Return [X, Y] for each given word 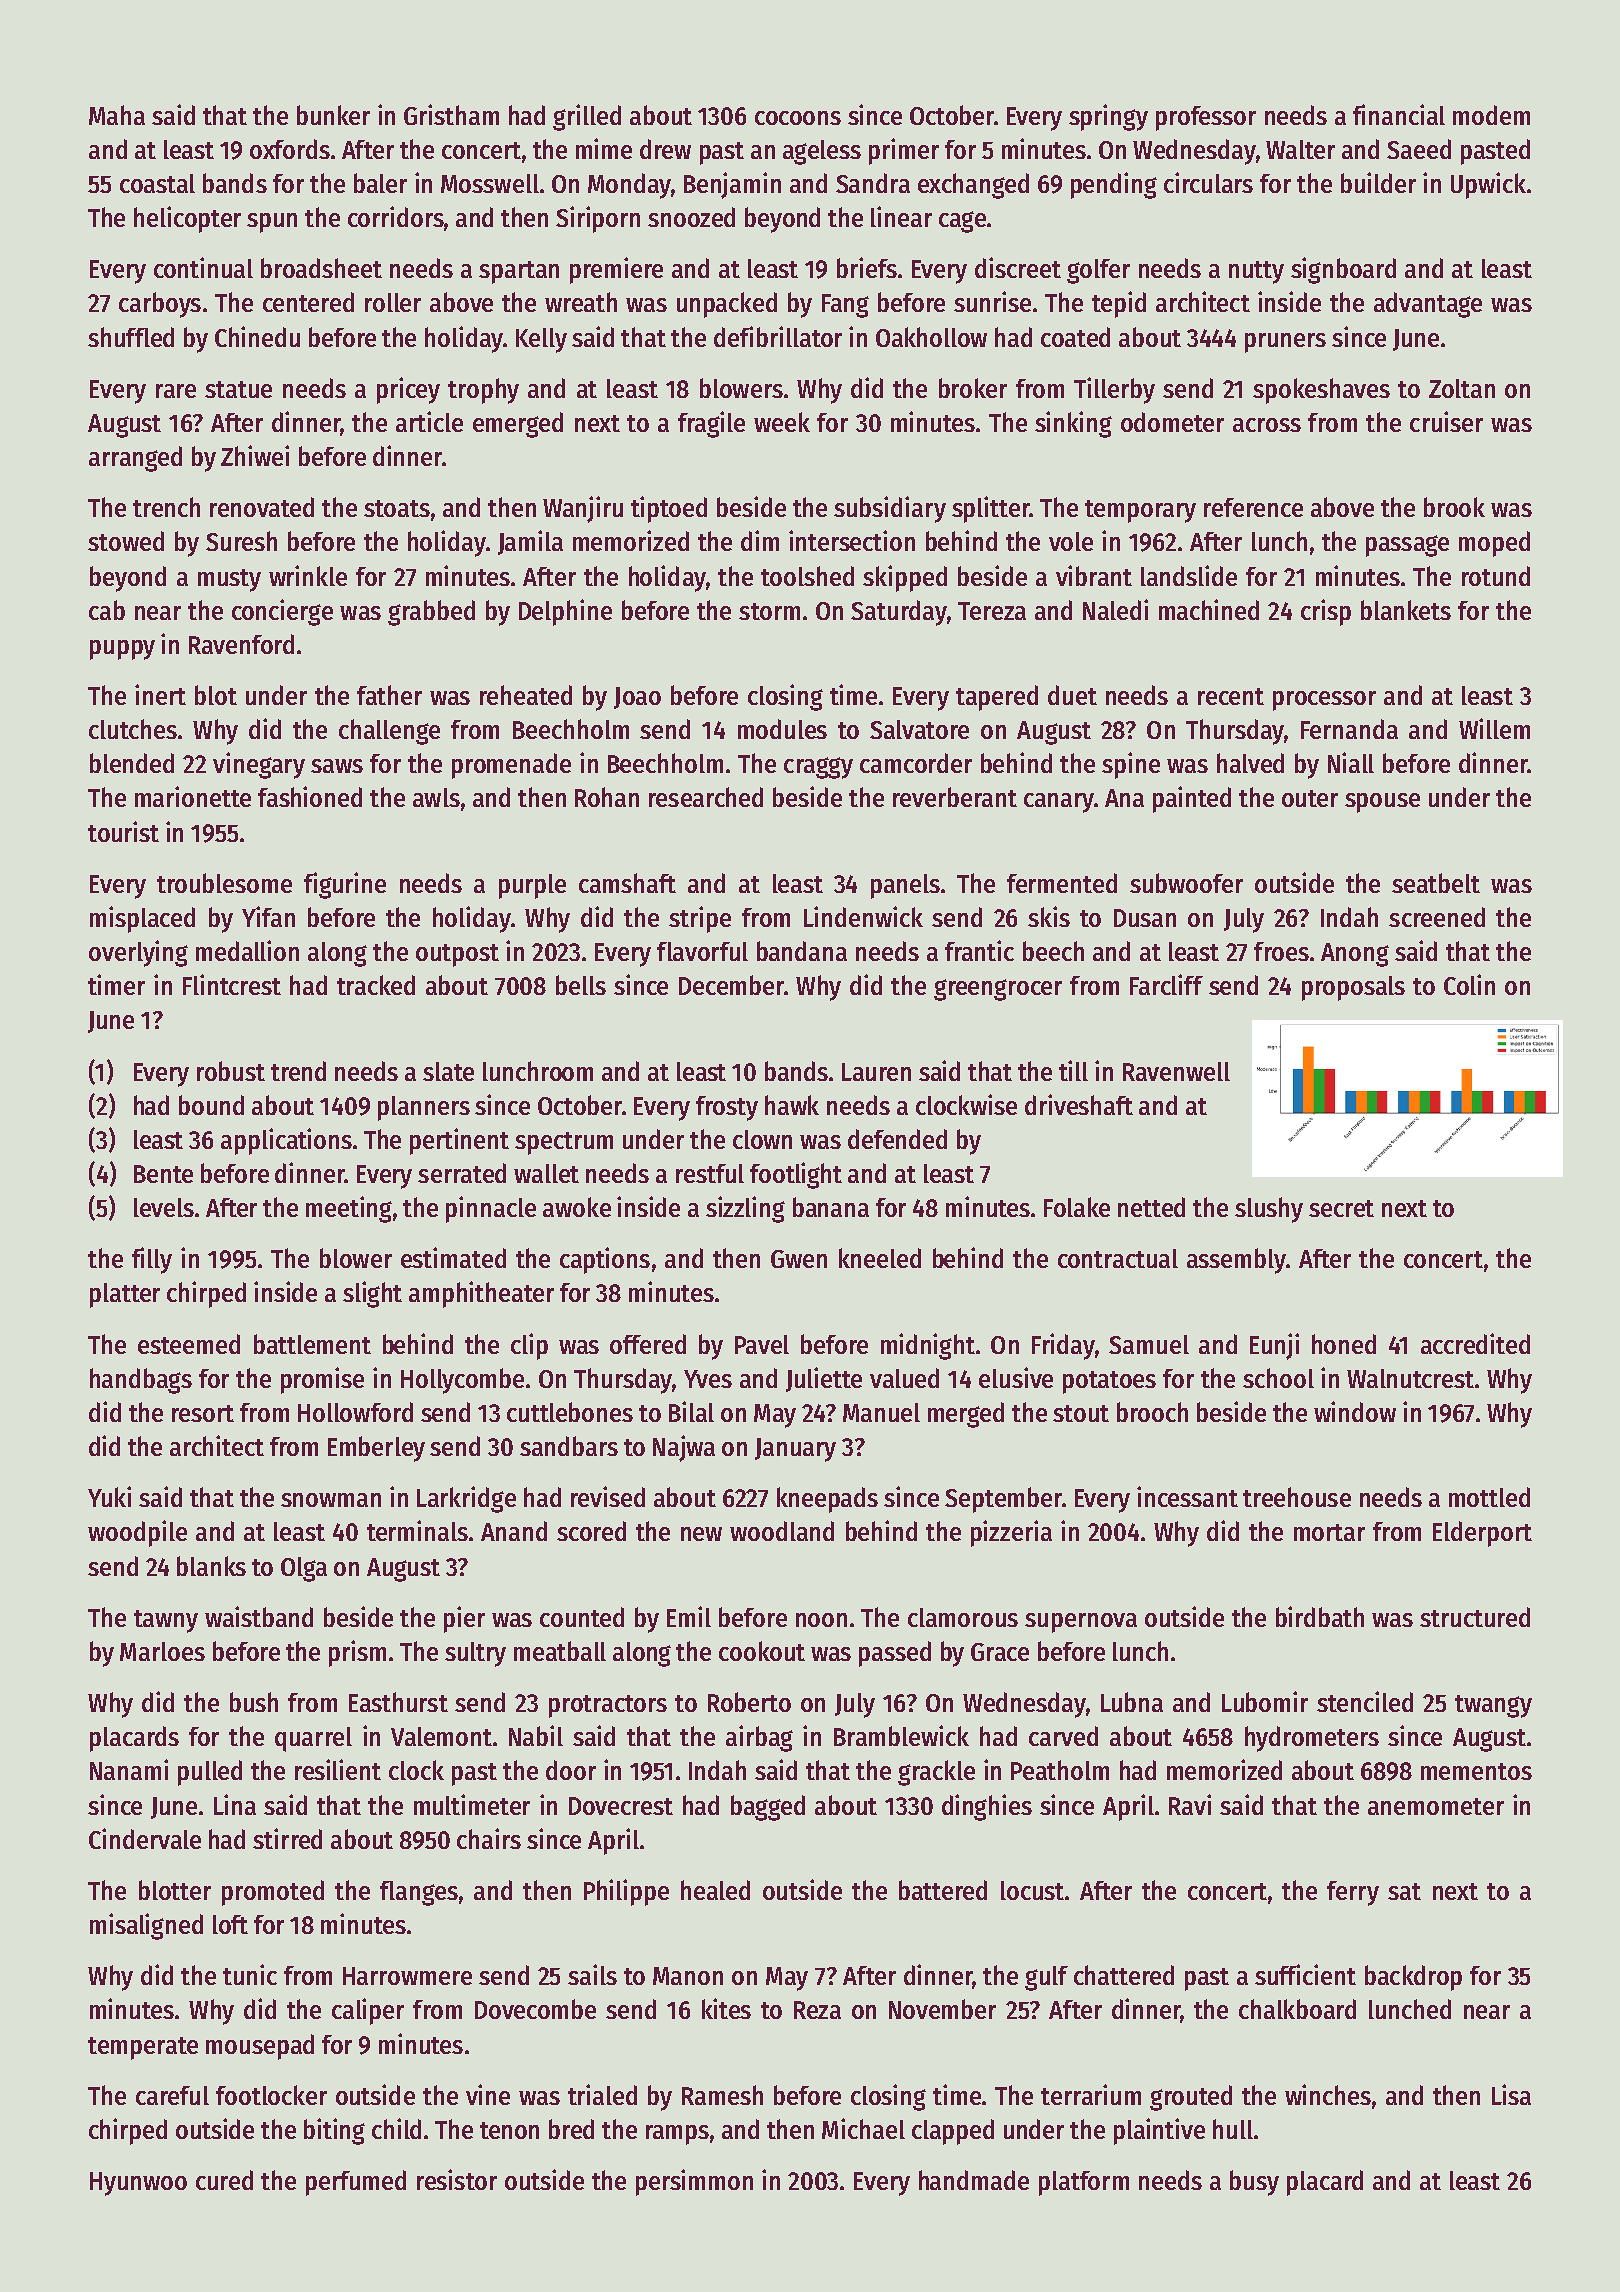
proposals [1353, 988]
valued [904, 1378]
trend [298, 1071]
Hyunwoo [138, 2184]
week [782, 422]
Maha [117, 115]
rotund [1496, 576]
